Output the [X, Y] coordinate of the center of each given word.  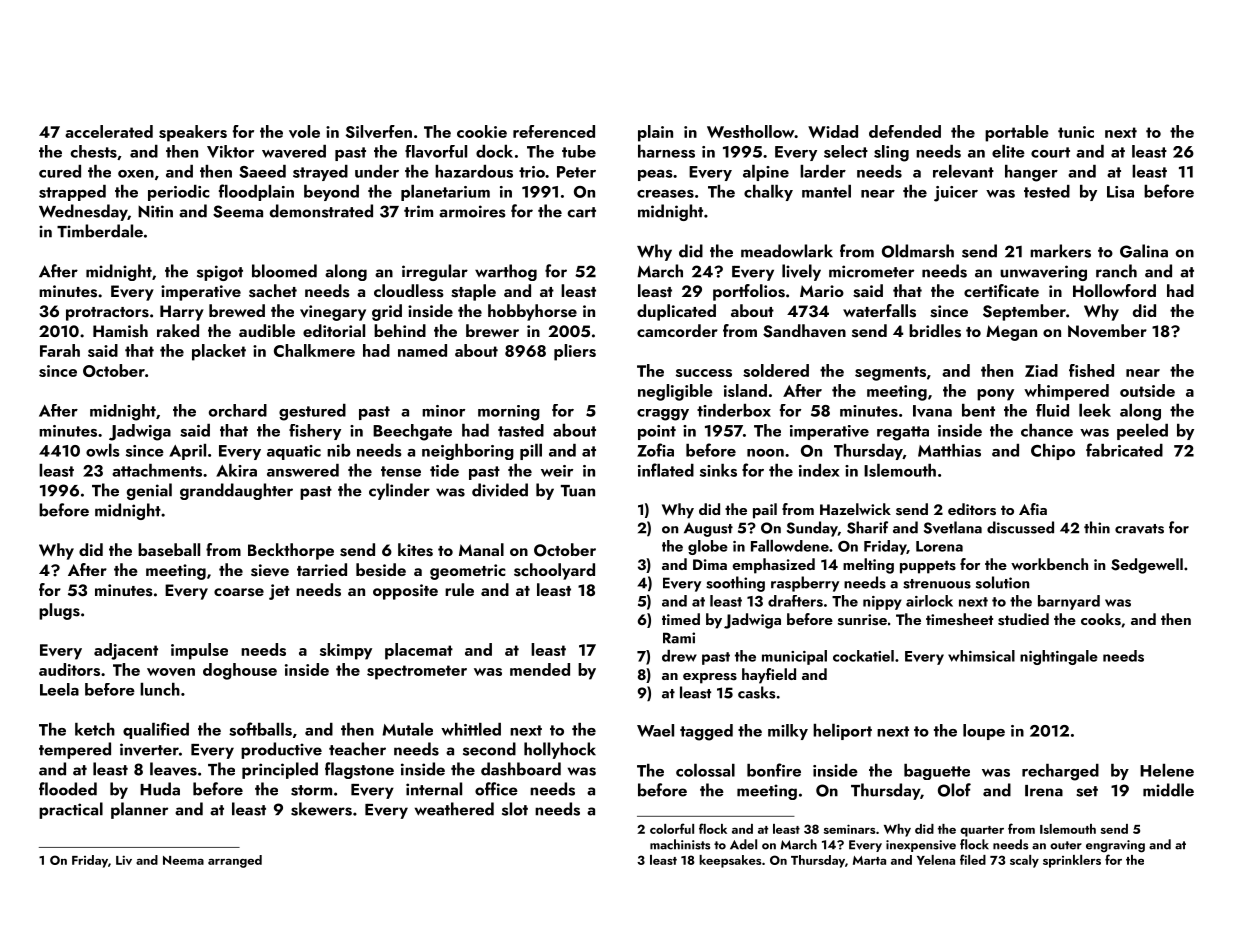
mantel [826, 191]
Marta [869, 860]
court [1050, 152]
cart [581, 212]
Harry [182, 313]
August [708, 530]
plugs [59, 611]
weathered [454, 809]
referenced [554, 131]
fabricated [1124, 450]
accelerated [109, 131]
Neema [183, 860]
